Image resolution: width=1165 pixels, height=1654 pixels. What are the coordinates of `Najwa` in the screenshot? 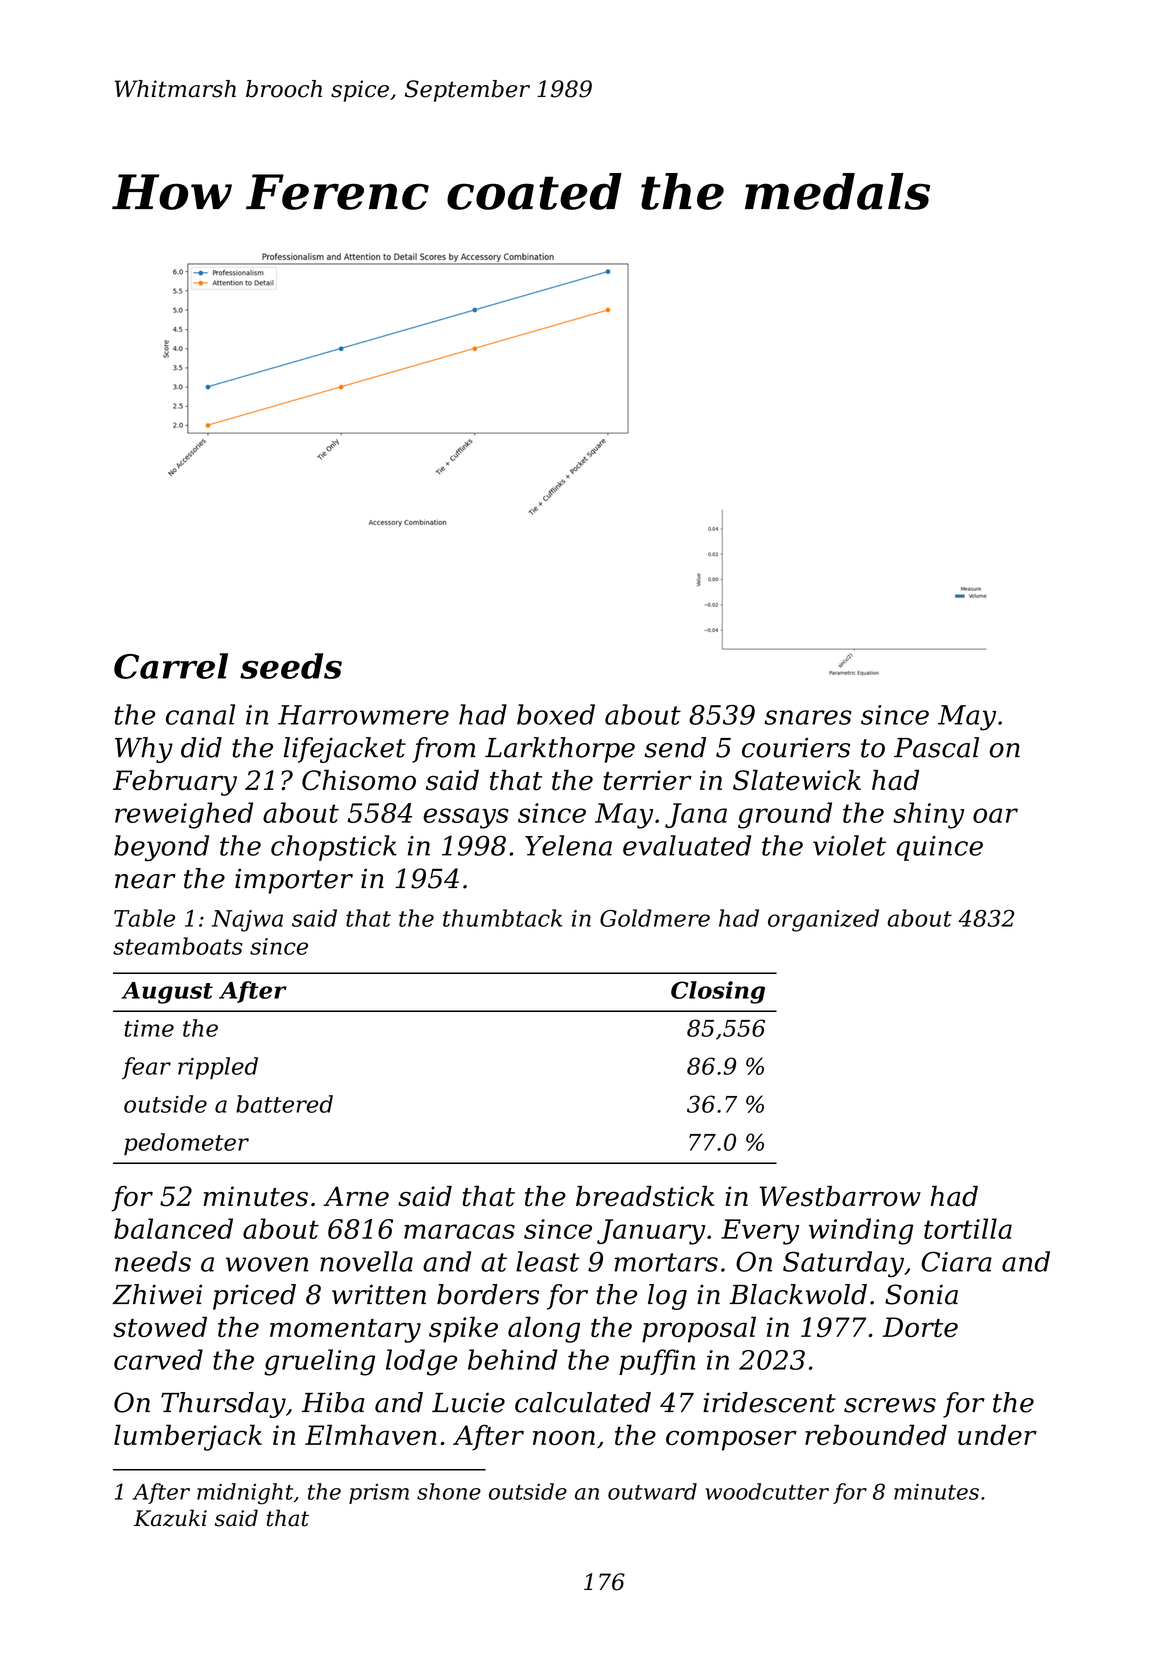 It's located at (247, 921).
